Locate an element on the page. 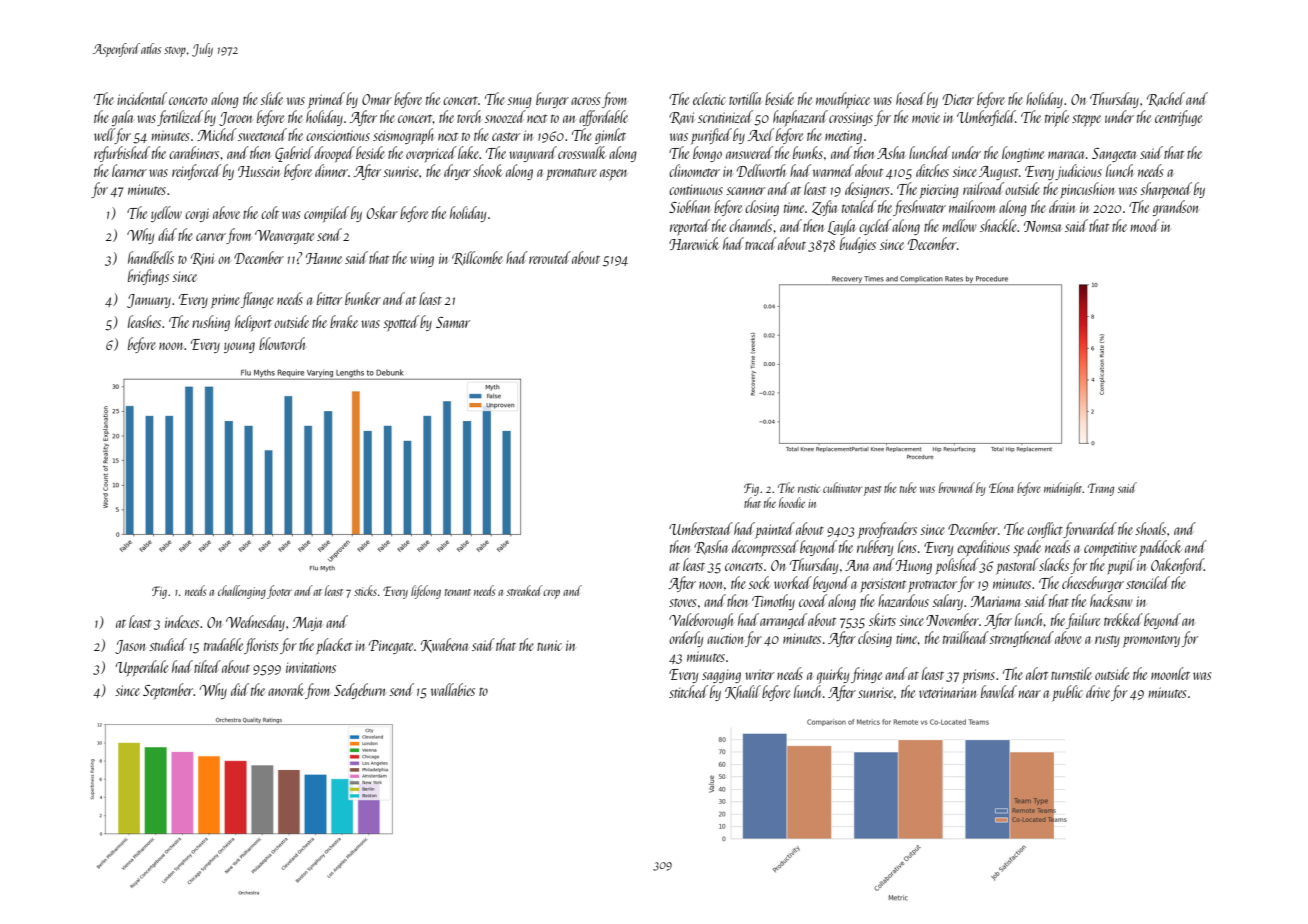 Image resolution: width=1308 pixels, height=924 pixels. Elena is located at coordinates (1001, 487).
